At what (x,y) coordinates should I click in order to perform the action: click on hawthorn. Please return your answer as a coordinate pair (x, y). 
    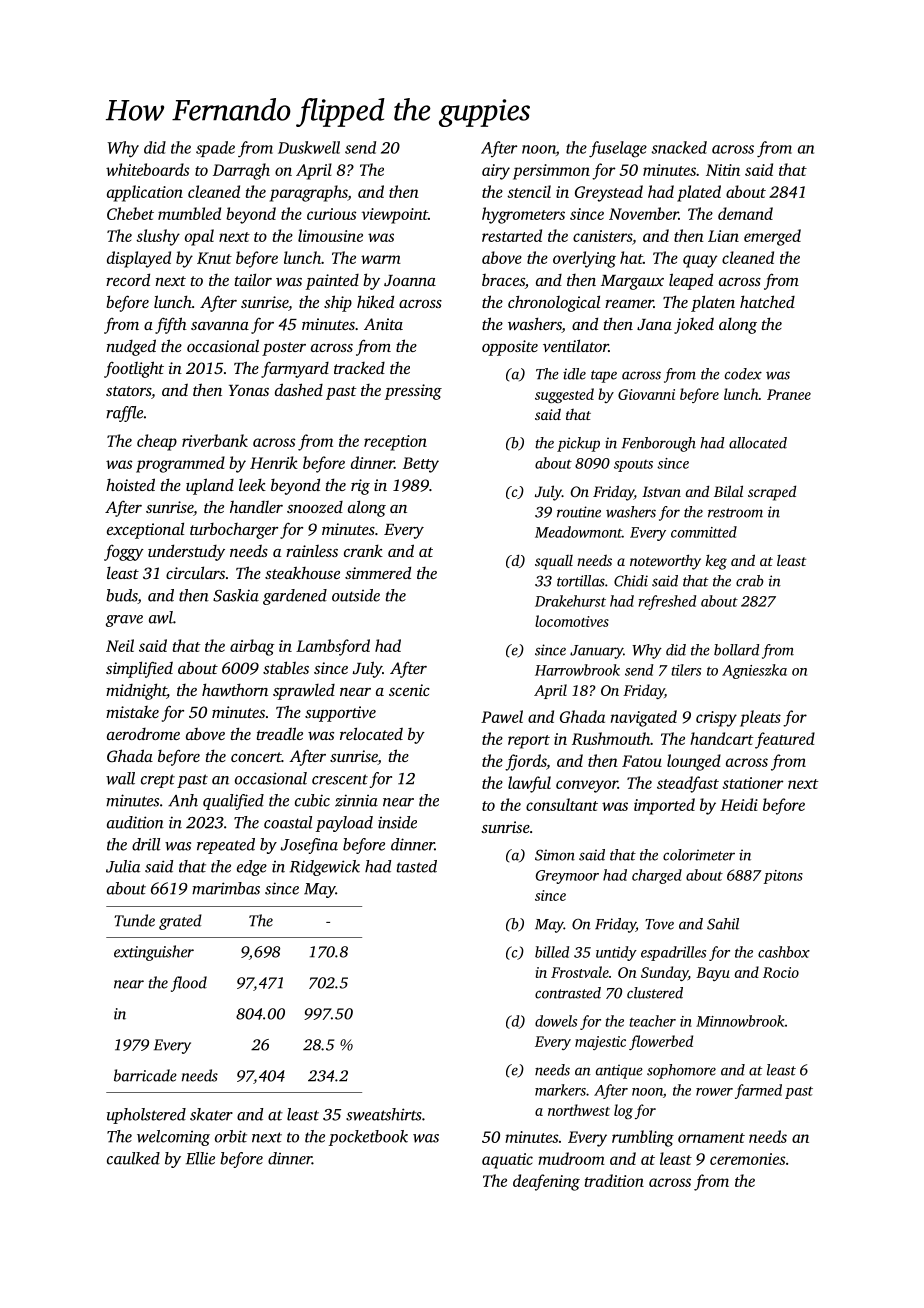
    Looking at the image, I should click on (235, 689).
